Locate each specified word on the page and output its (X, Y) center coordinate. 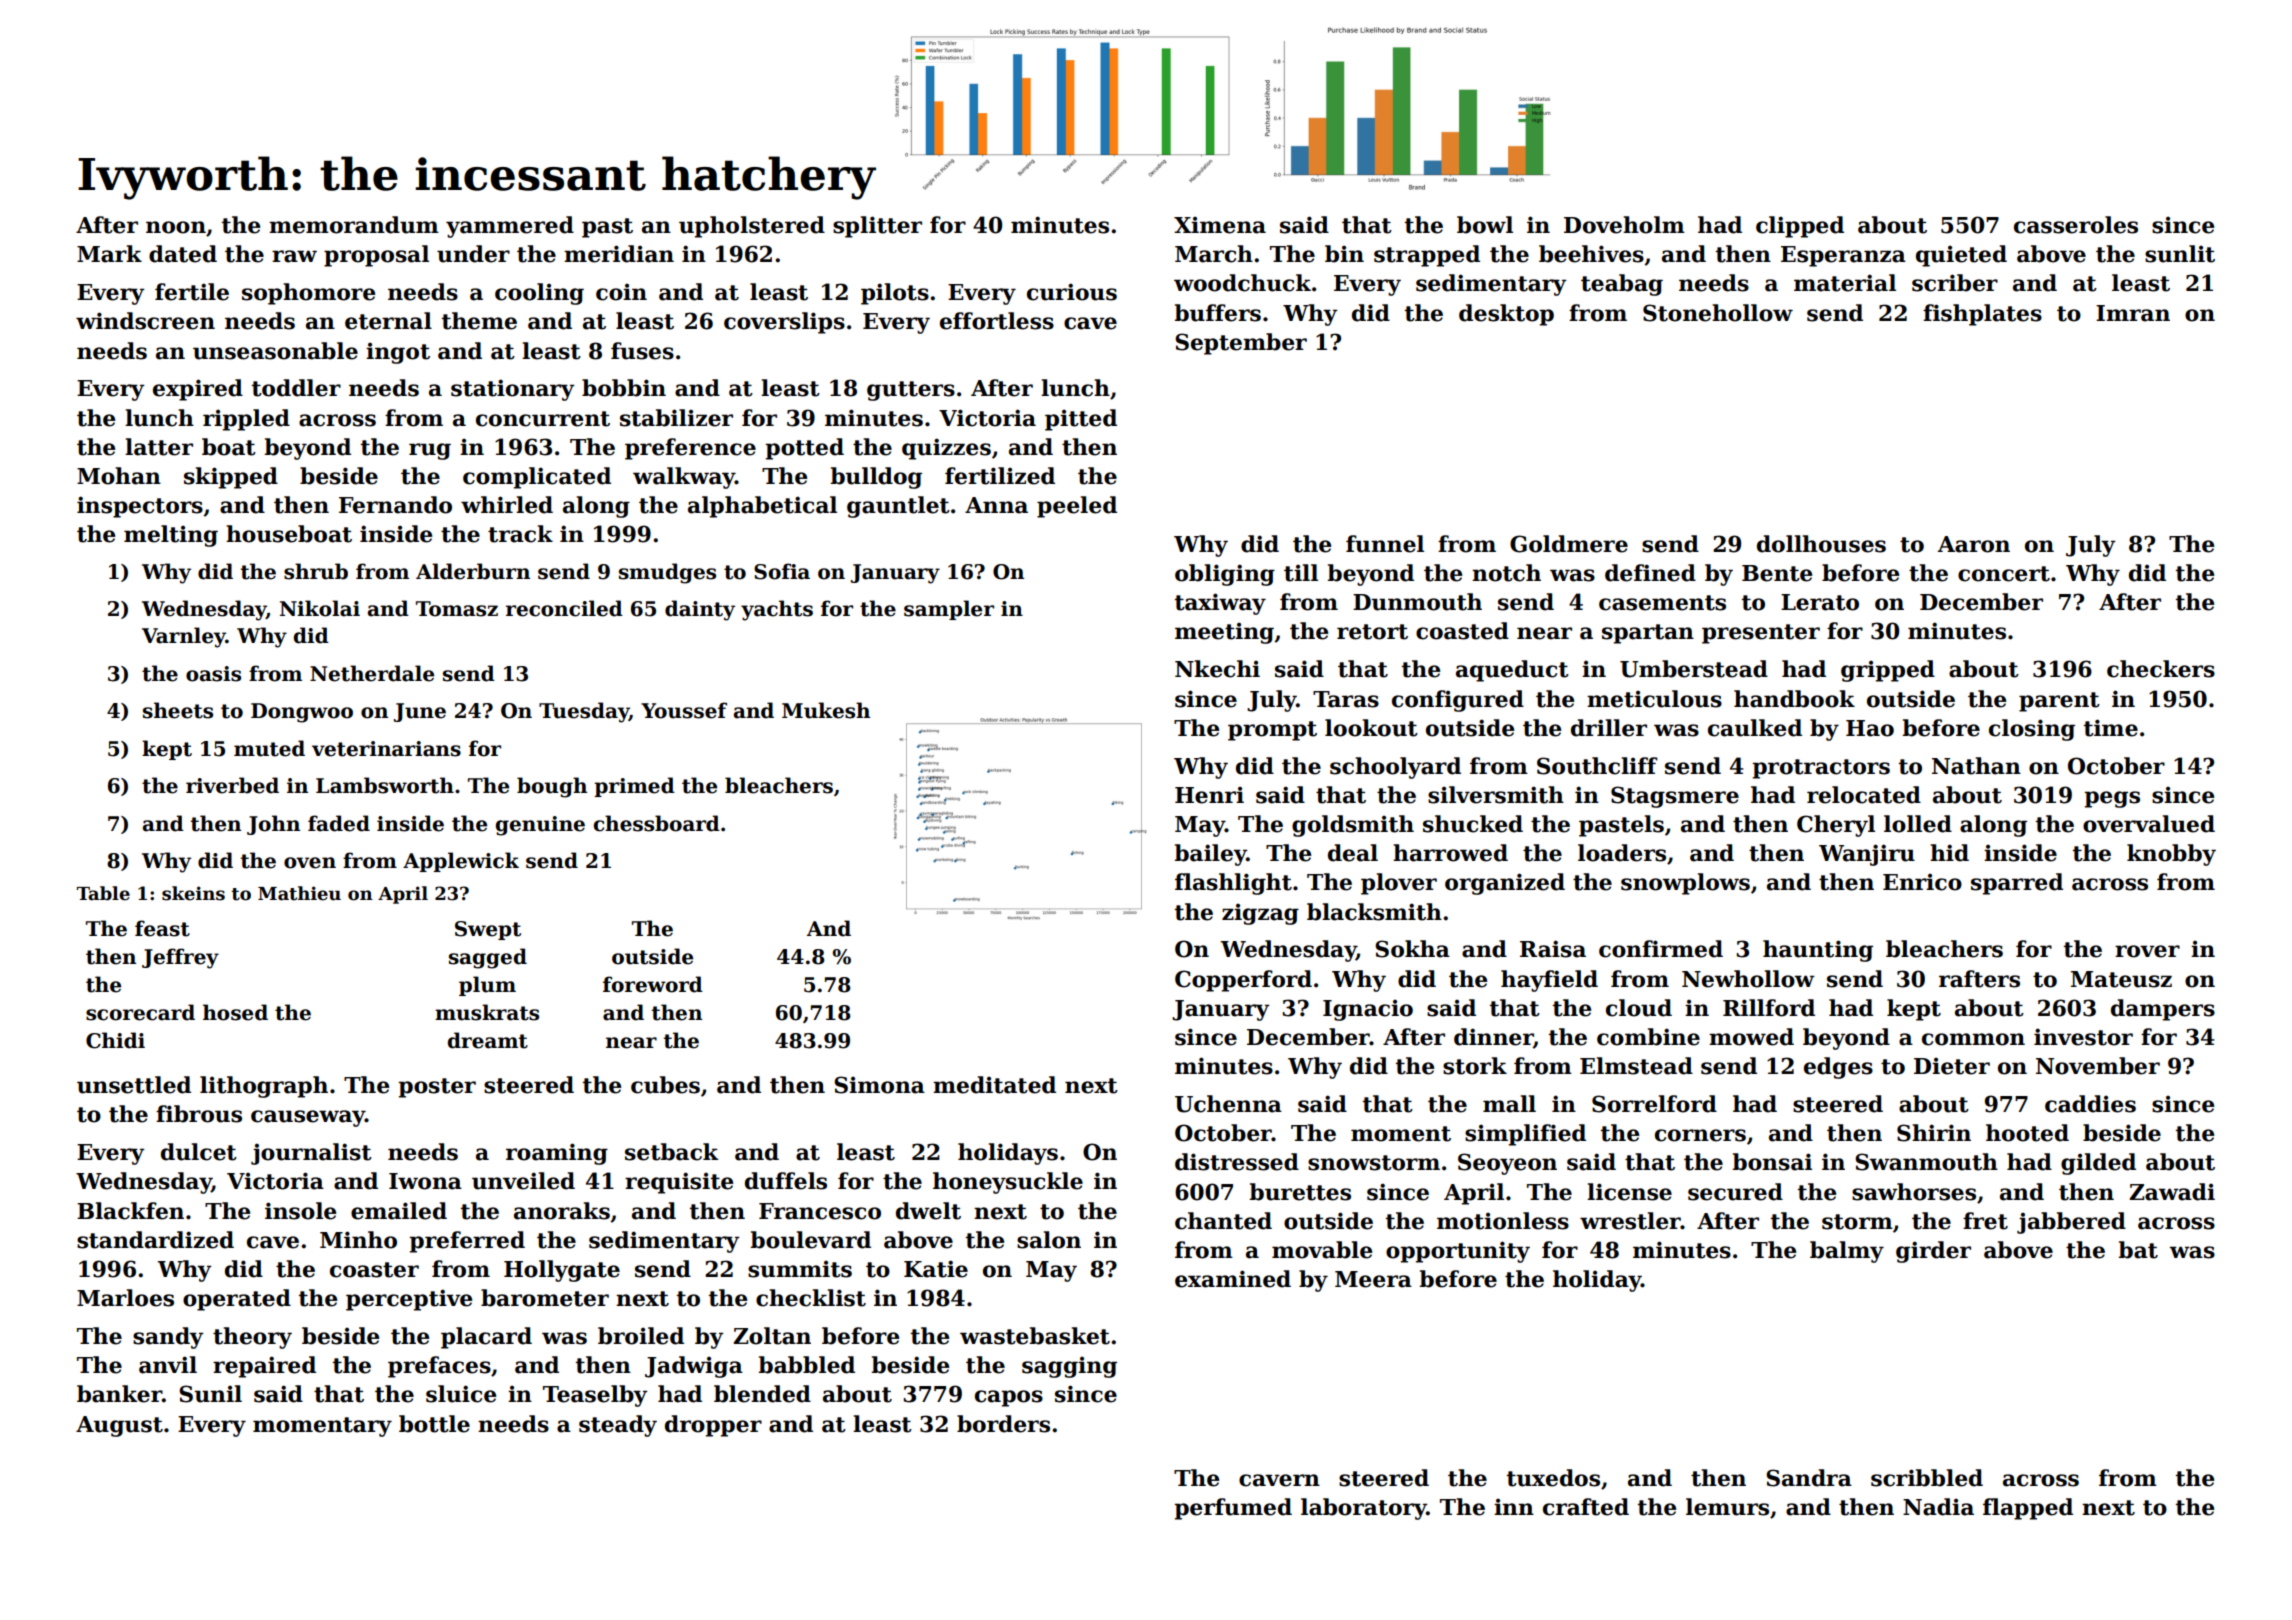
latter (159, 447)
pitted (1081, 420)
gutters (911, 391)
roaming (557, 1154)
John (273, 825)
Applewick (461, 862)
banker (119, 1394)
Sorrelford (1654, 1104)
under (473, 254)
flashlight (1233, 884)
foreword (653, 984)
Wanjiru (1867, 855)
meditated (994, 1085)
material (1845, 283)
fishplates (1982, 315)
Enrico (1922, 882)
